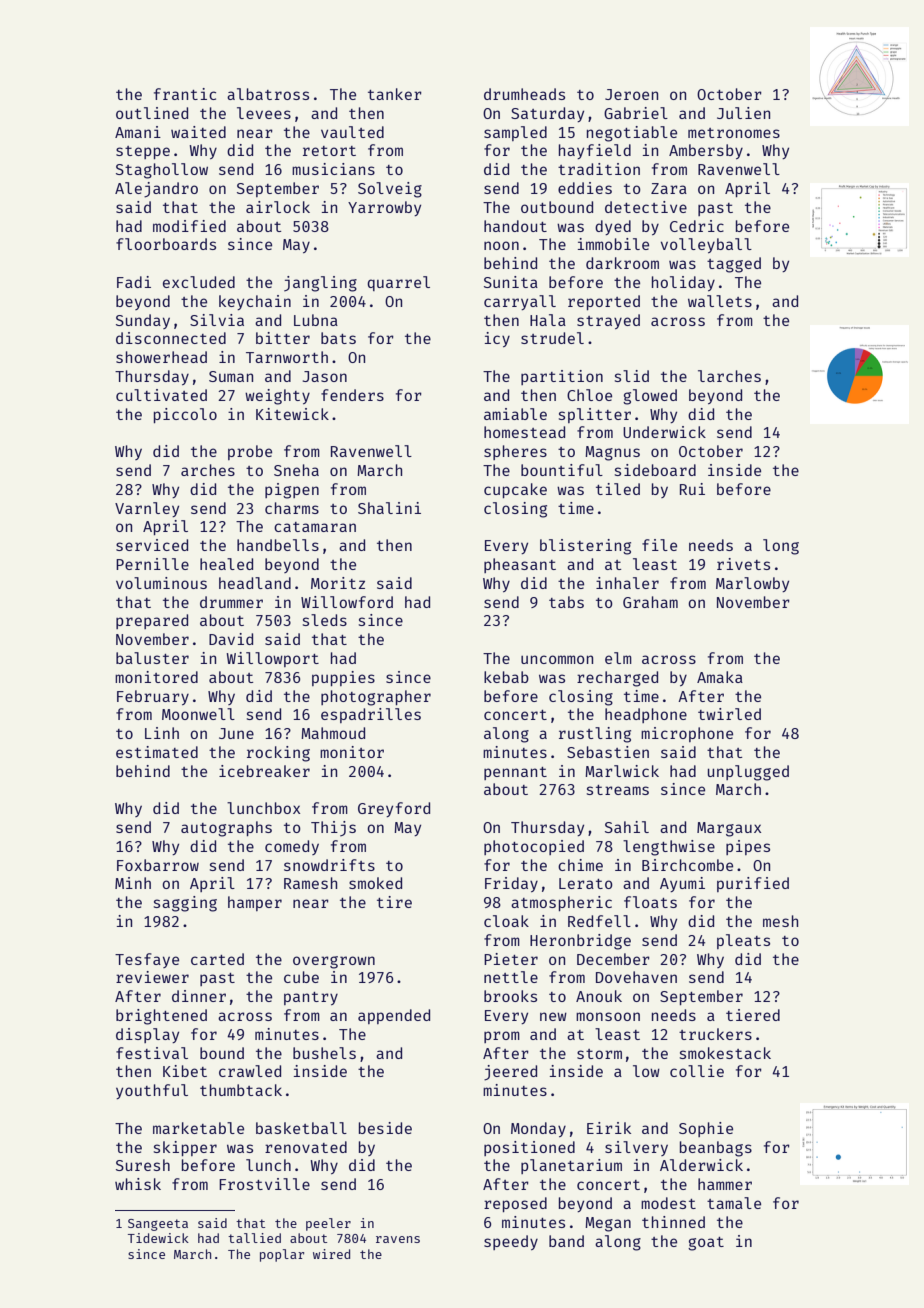 This screenshot has width=924, height=1308. I want to click on cupcake, so click(515, 490).
